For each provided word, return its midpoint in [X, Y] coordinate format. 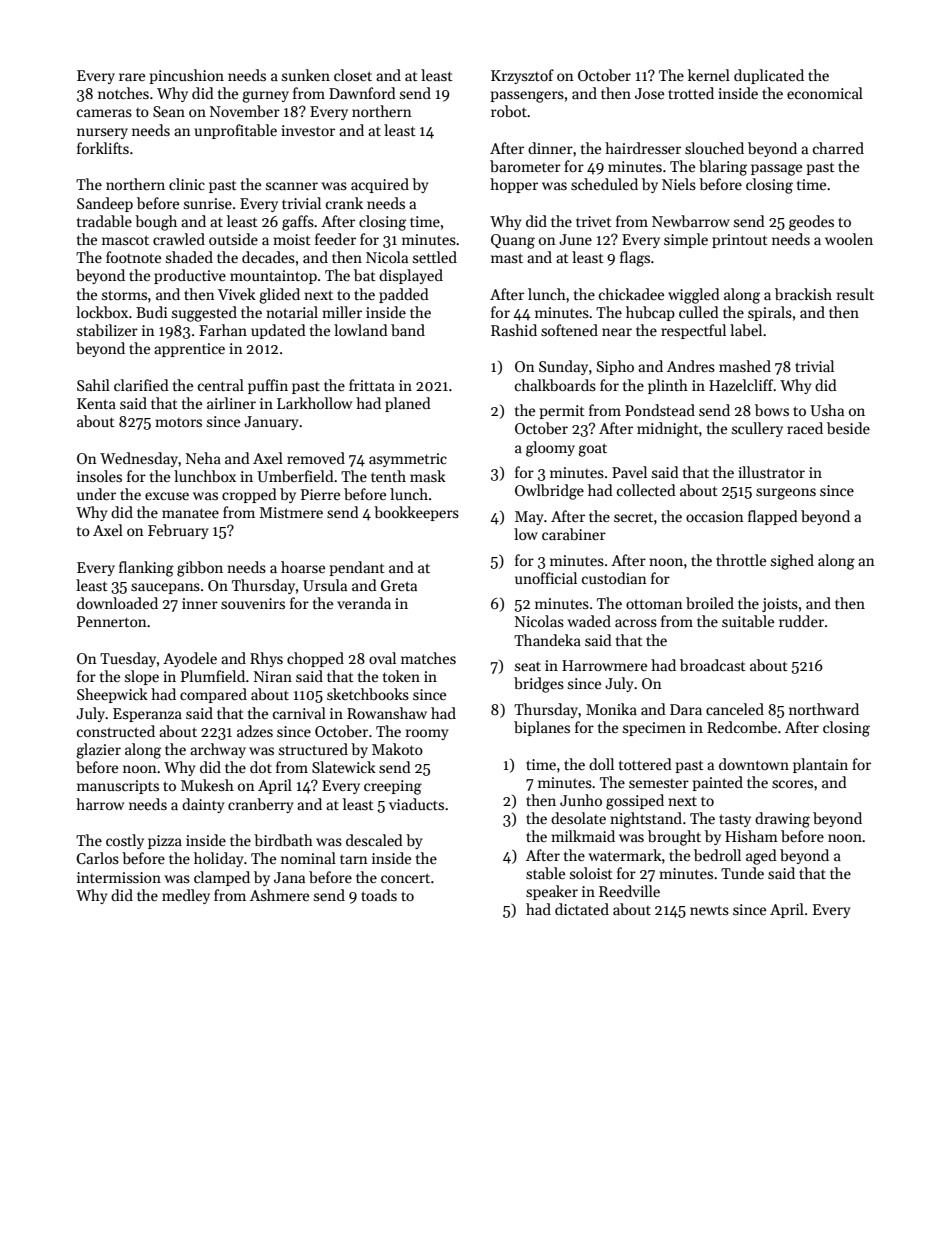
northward [824, 709]
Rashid [514, 330]
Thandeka [547, 640]
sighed [792, 562]
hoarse [303, 567]
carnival [299, 713]
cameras [104, 113]
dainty [203, 805]
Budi [152, 312]
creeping [393, 787]
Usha [827, 410]
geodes [811, 223]
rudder [801, 621]
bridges [539, 685]
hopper [514, 185]
